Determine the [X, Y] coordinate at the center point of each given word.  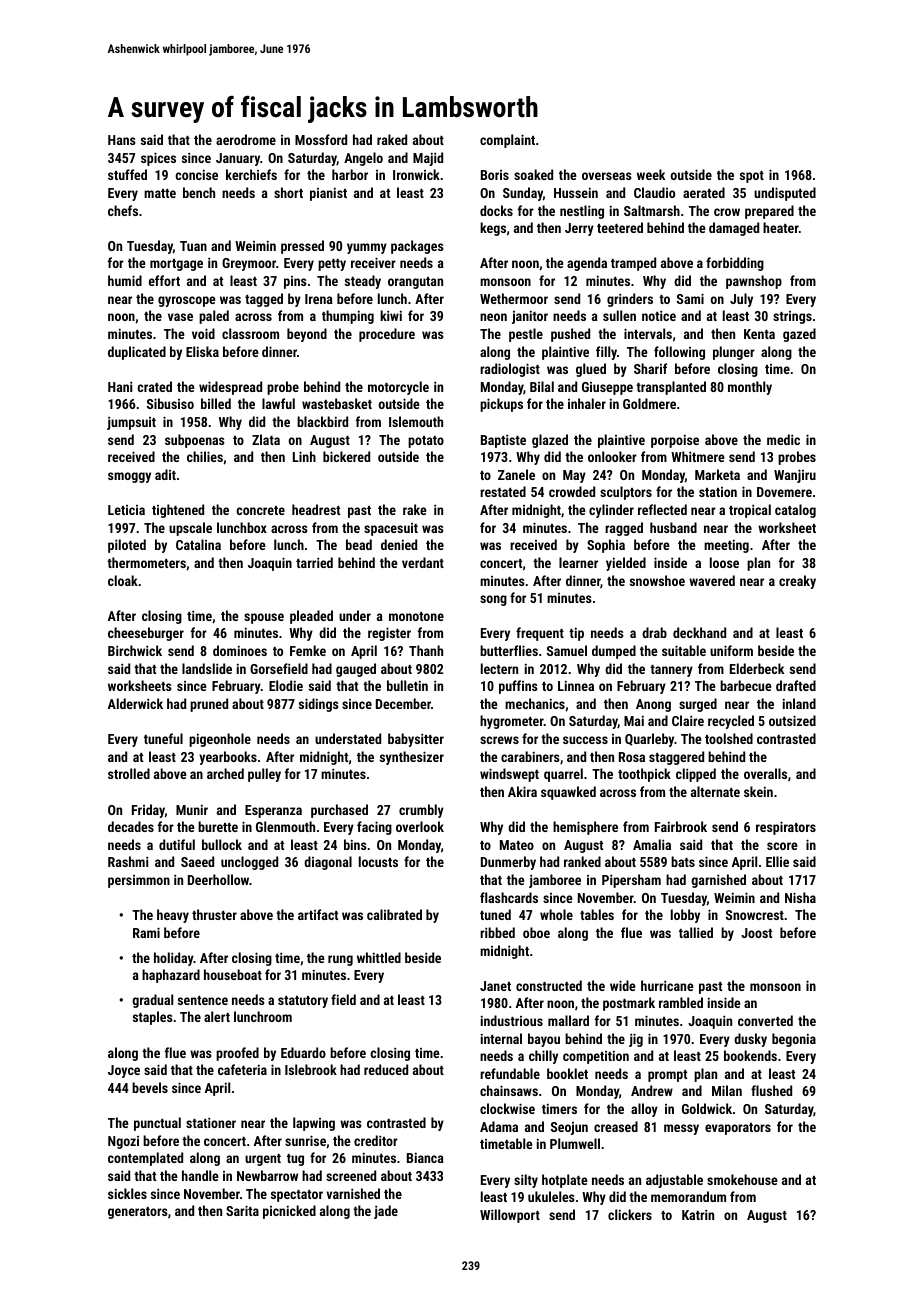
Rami [146, 932]
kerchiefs [251, 174]
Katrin [698, 1214]
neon [493, 317]
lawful [278, 403]
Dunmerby [508, 863]
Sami [690, 298]
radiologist [510, 370]
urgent [263, 1160]
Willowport [510, 1216]
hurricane [667, 985]
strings [792, 317]
